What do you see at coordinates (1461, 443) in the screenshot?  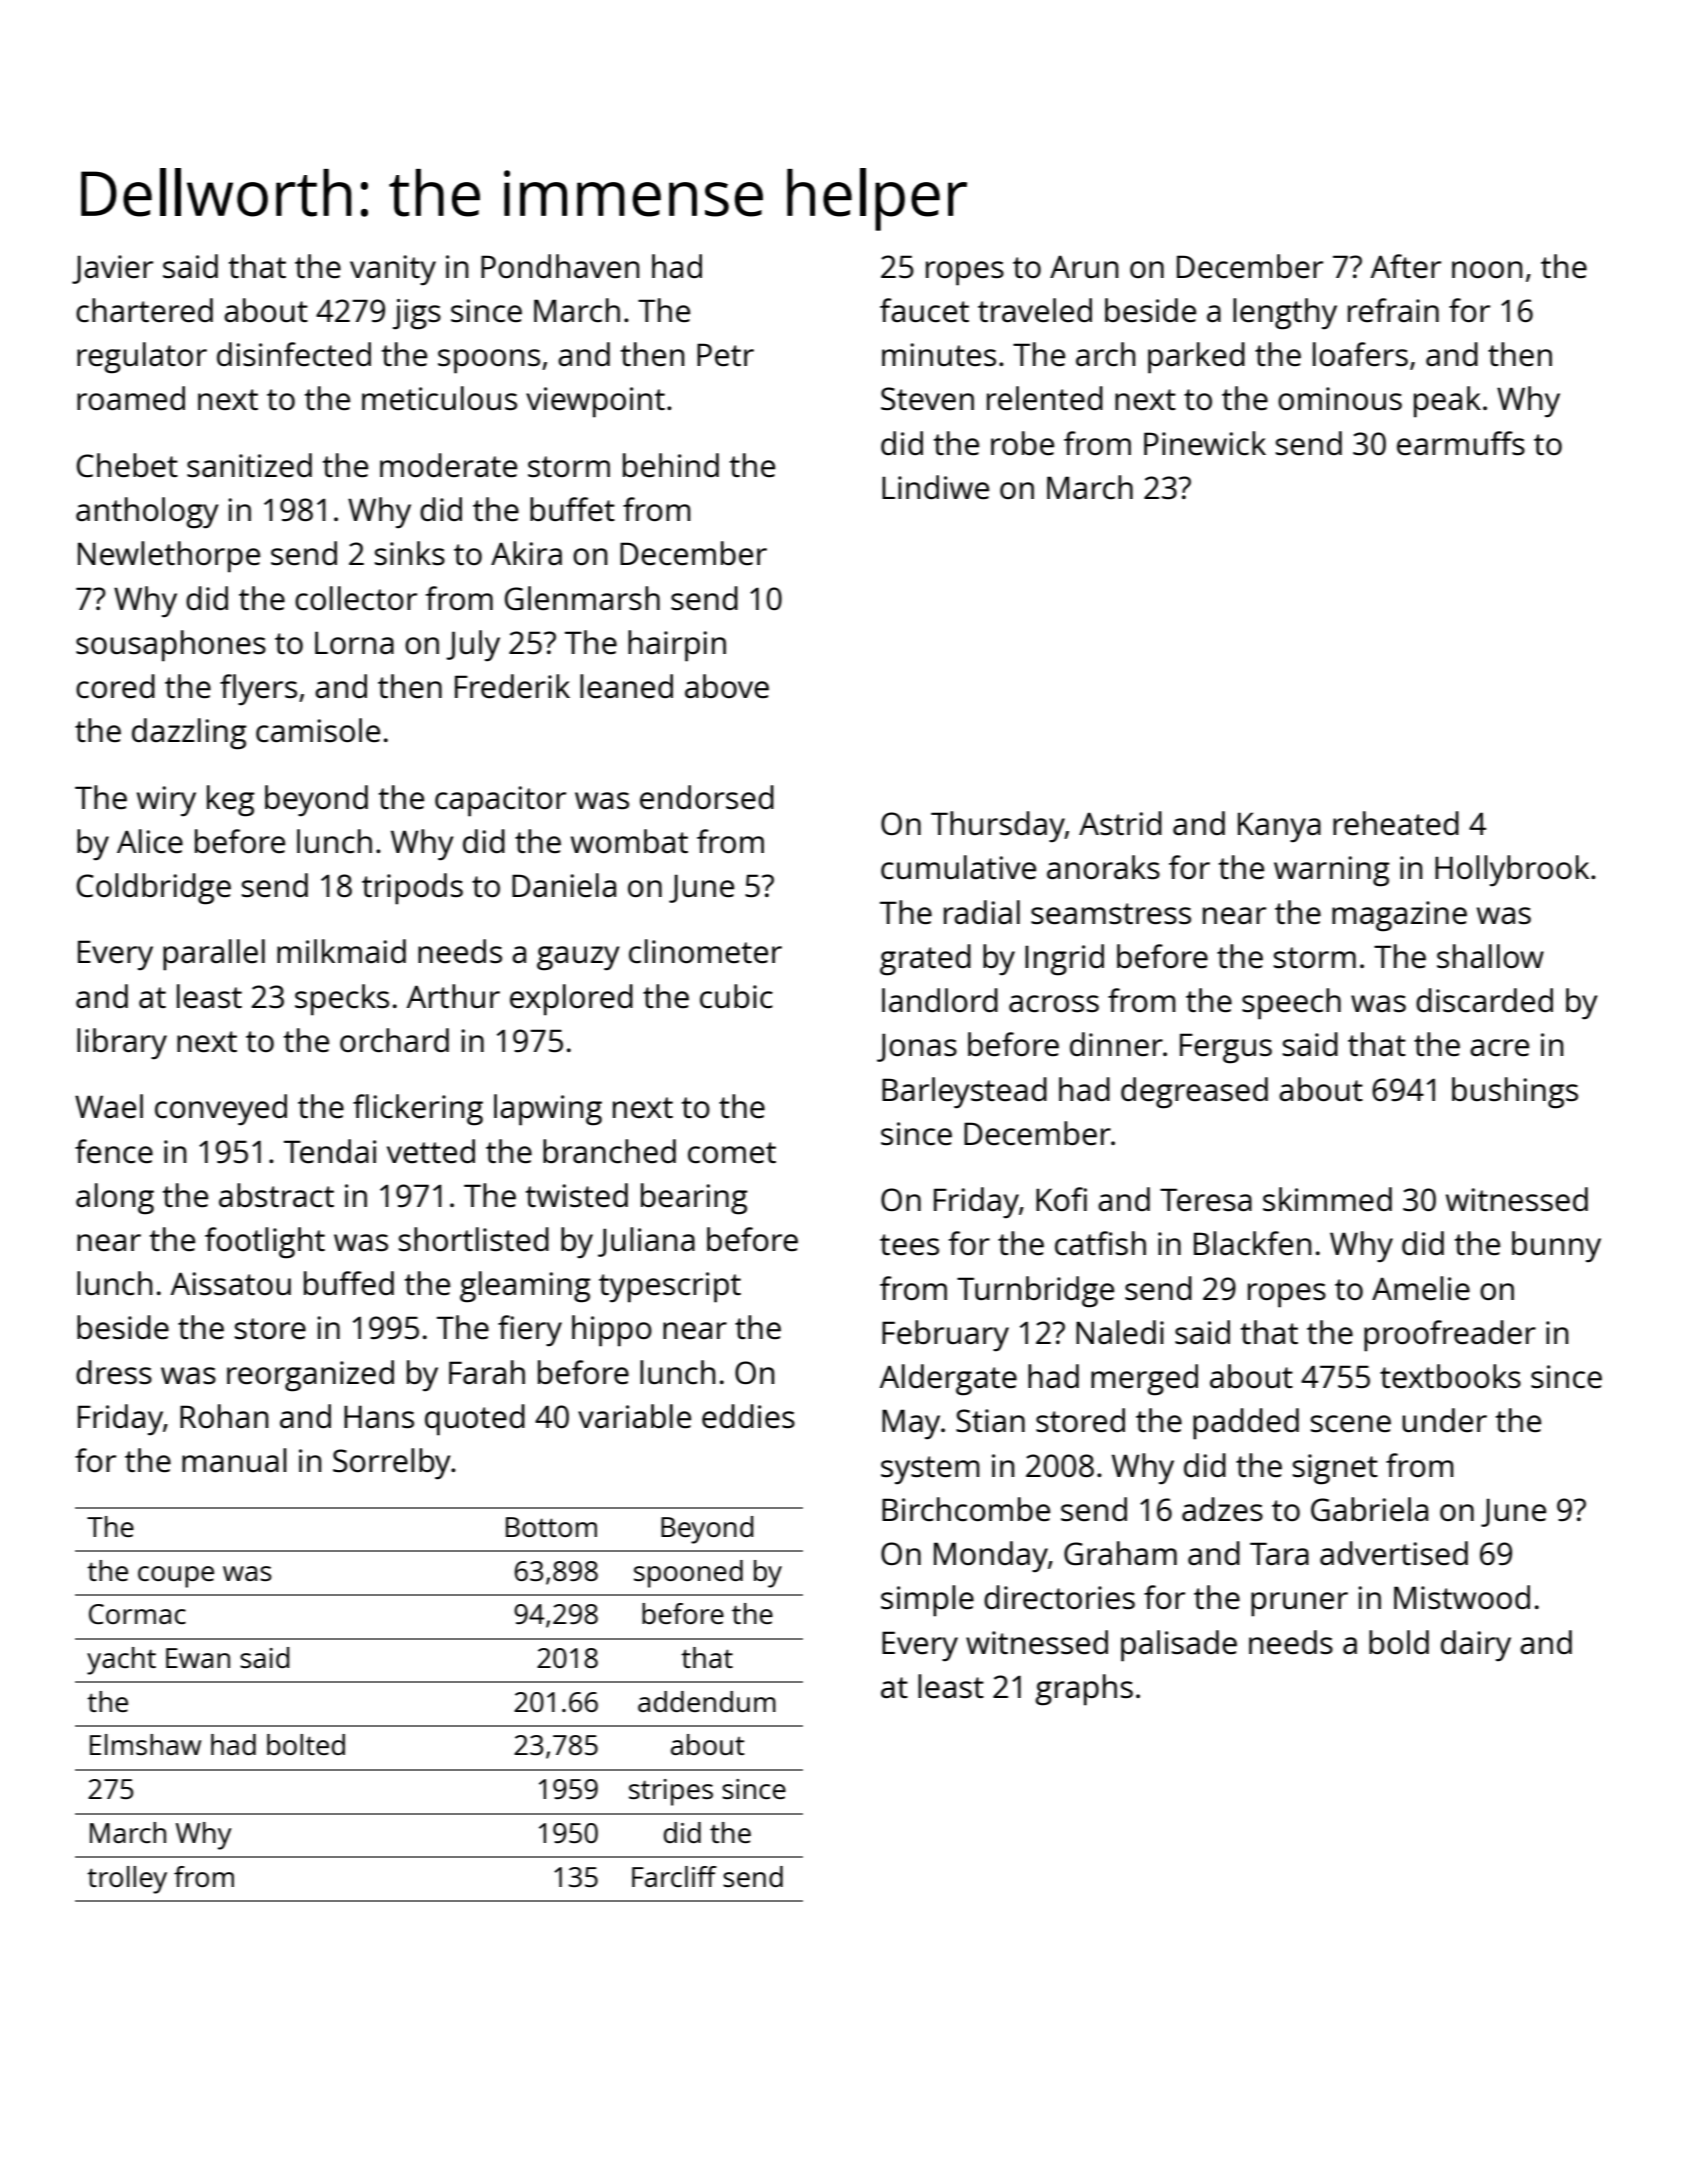 I see `earmuffs` at bounding box center [1461, 443].
